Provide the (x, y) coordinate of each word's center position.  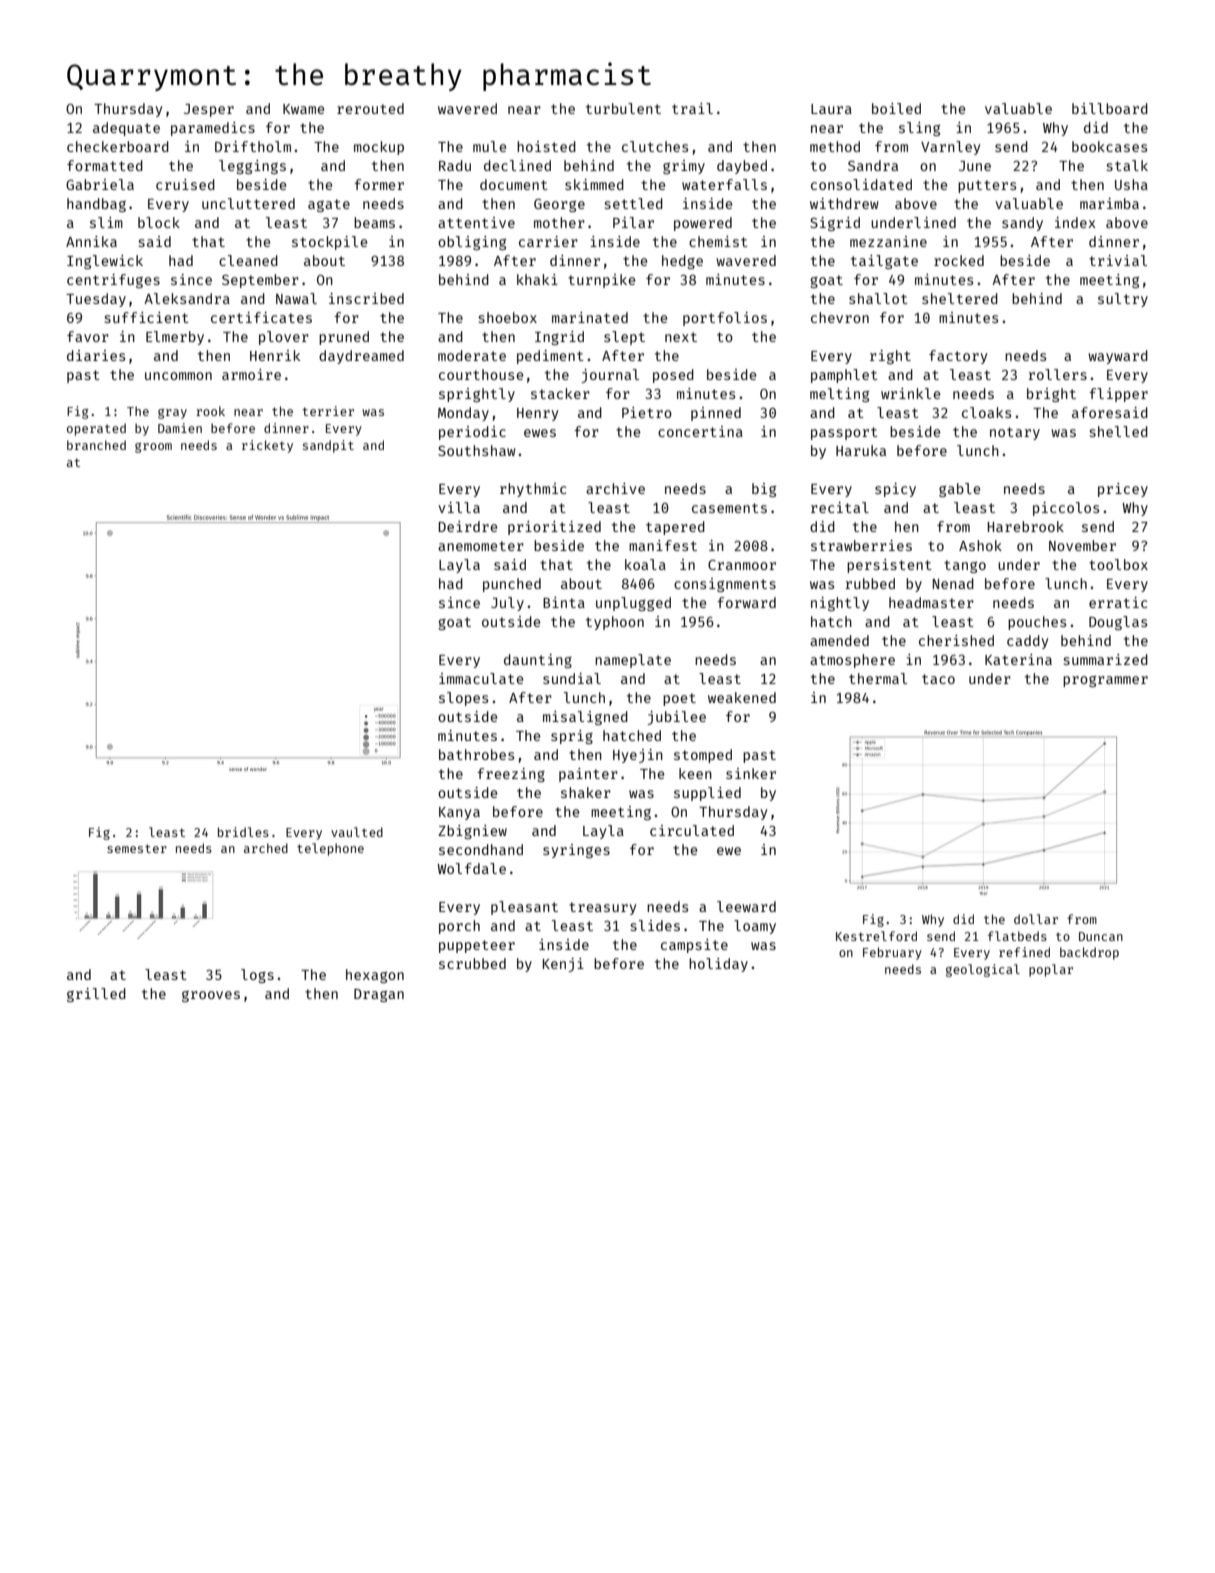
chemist (718, 241)
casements (729, 508)
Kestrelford (876, 936)
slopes (463, 699)
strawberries (861, 545)
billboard (1110, 108)
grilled (96, 995)
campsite (694, 946)
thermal (878, 678)
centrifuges (113, 281)
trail (692, 108)
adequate (126, 129)
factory (958, 357)
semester (137, 848)
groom (153, 448)
